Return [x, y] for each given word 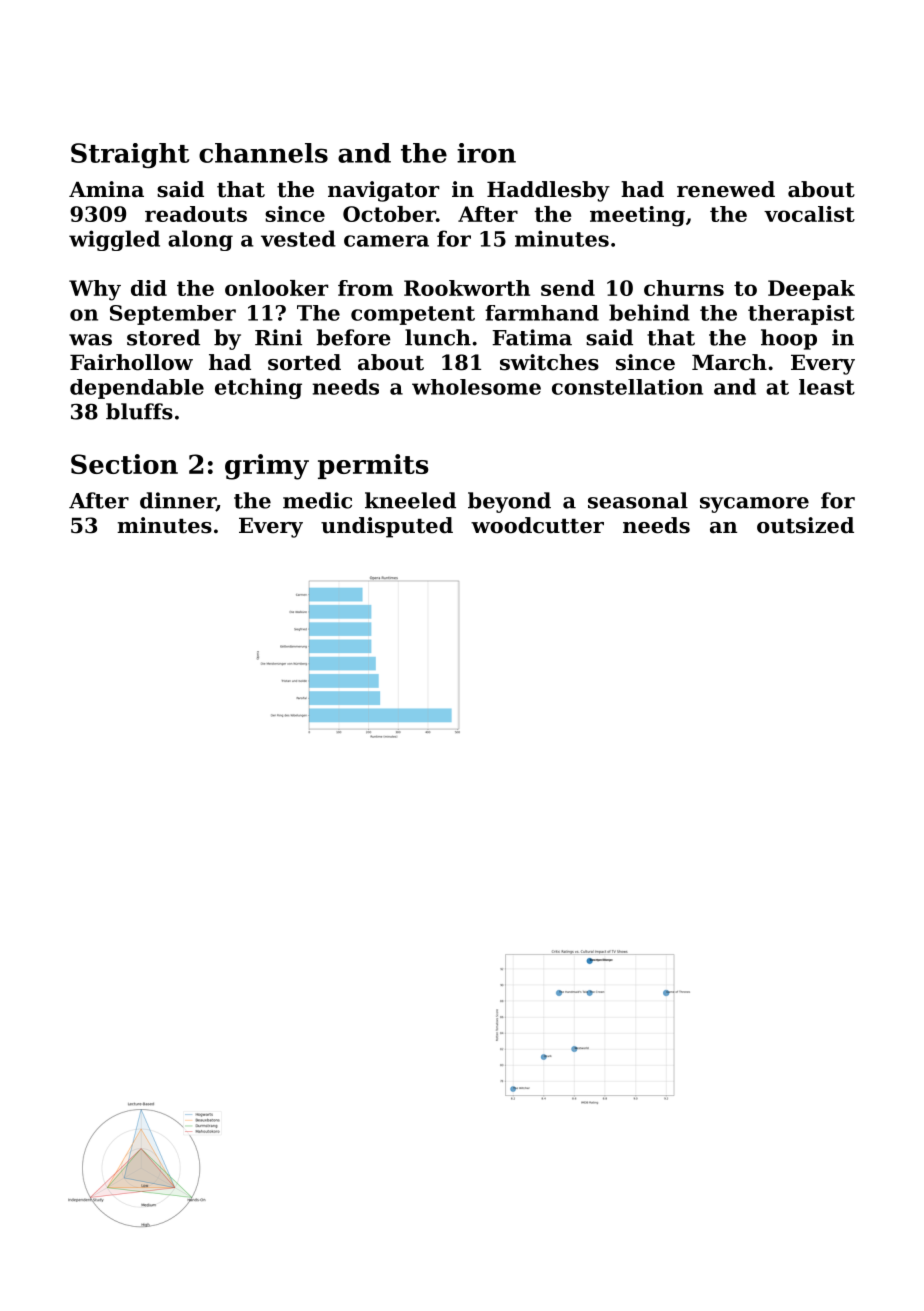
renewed [726, 189]
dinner [178, 501]
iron [486, 153]
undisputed [387, 527]
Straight [130, 156]
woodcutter [537, 525]
